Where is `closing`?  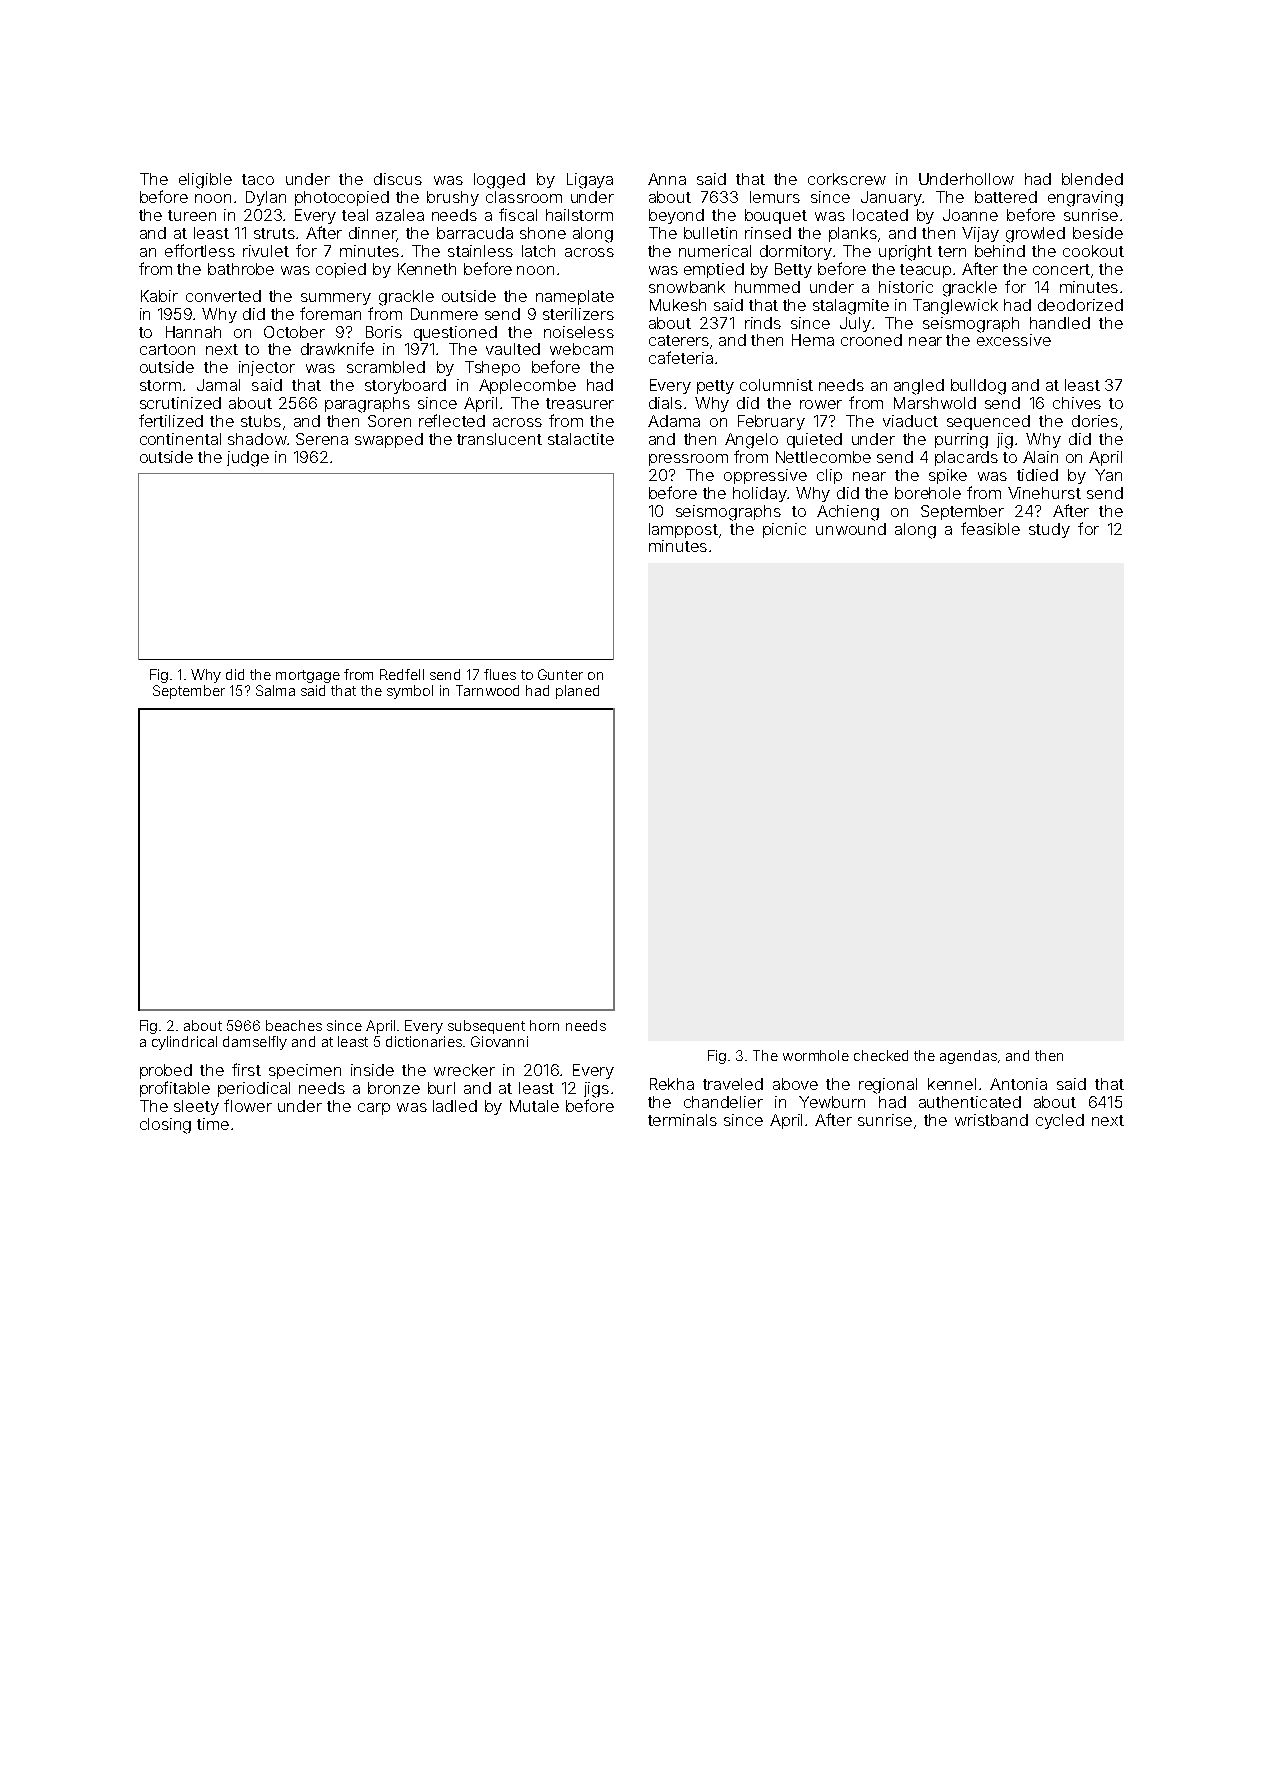
closing is located at coordinates (165, 1126).
